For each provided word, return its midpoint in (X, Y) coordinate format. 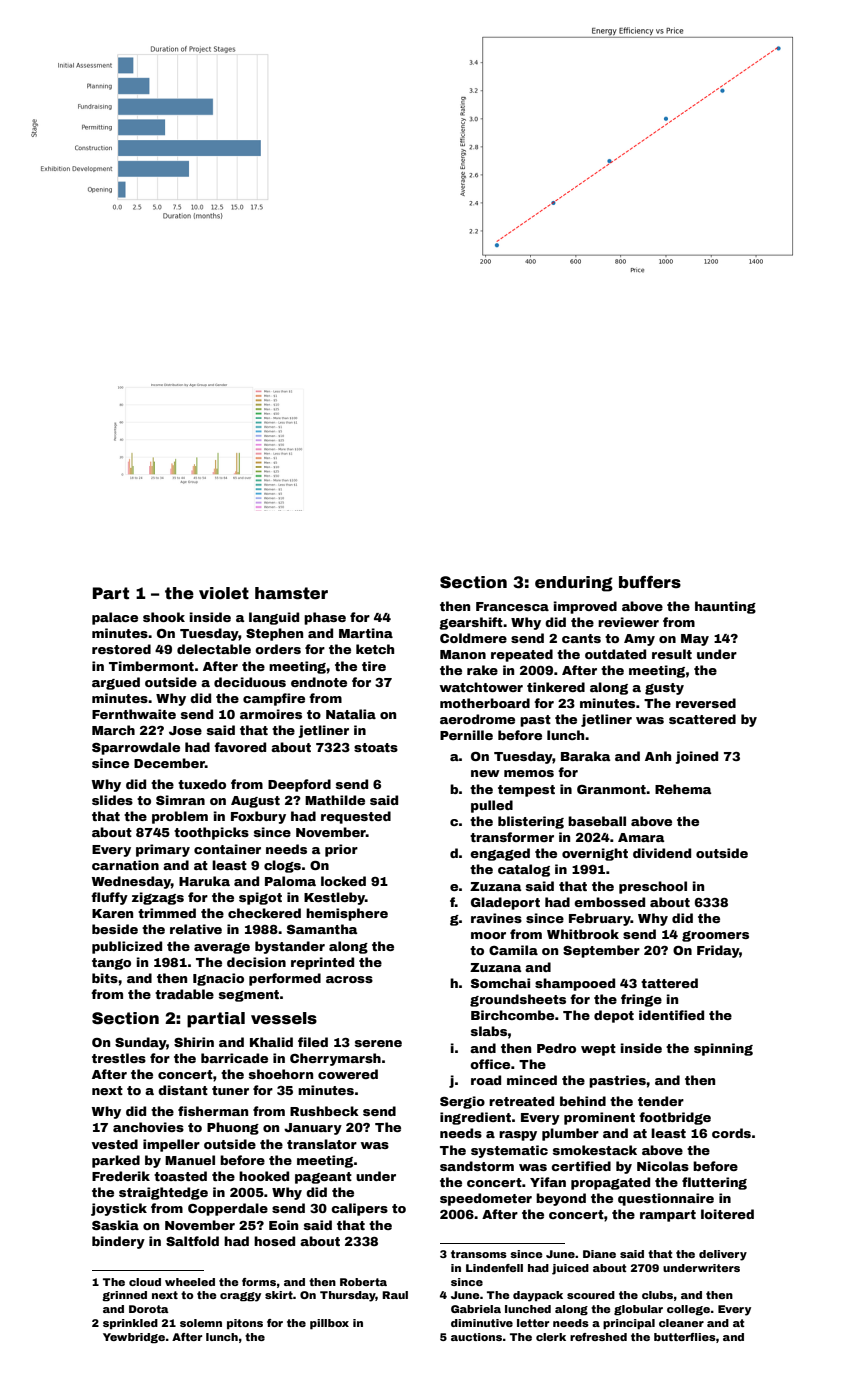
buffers (650, 582)
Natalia (351, 714)
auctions (476, 1337)
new (485, 773)
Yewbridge (134, 1338)
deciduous (250, 682)
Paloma (290, 881)
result (672, 654)
